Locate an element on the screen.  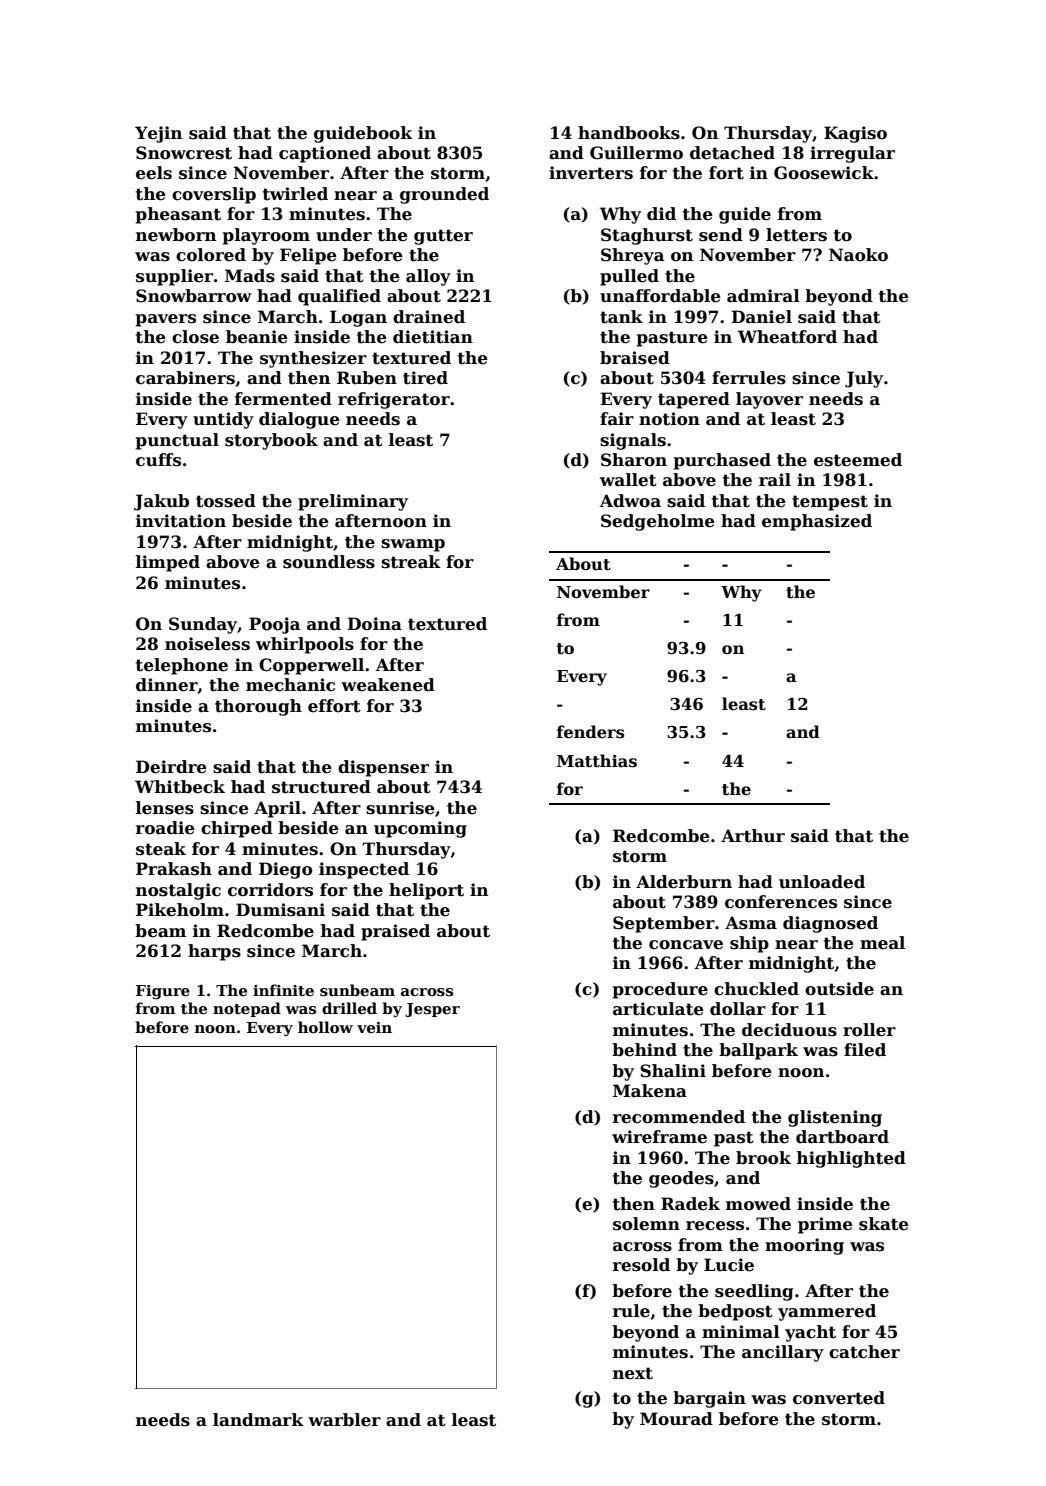
handbooks is located at coordinates (629, 133).
